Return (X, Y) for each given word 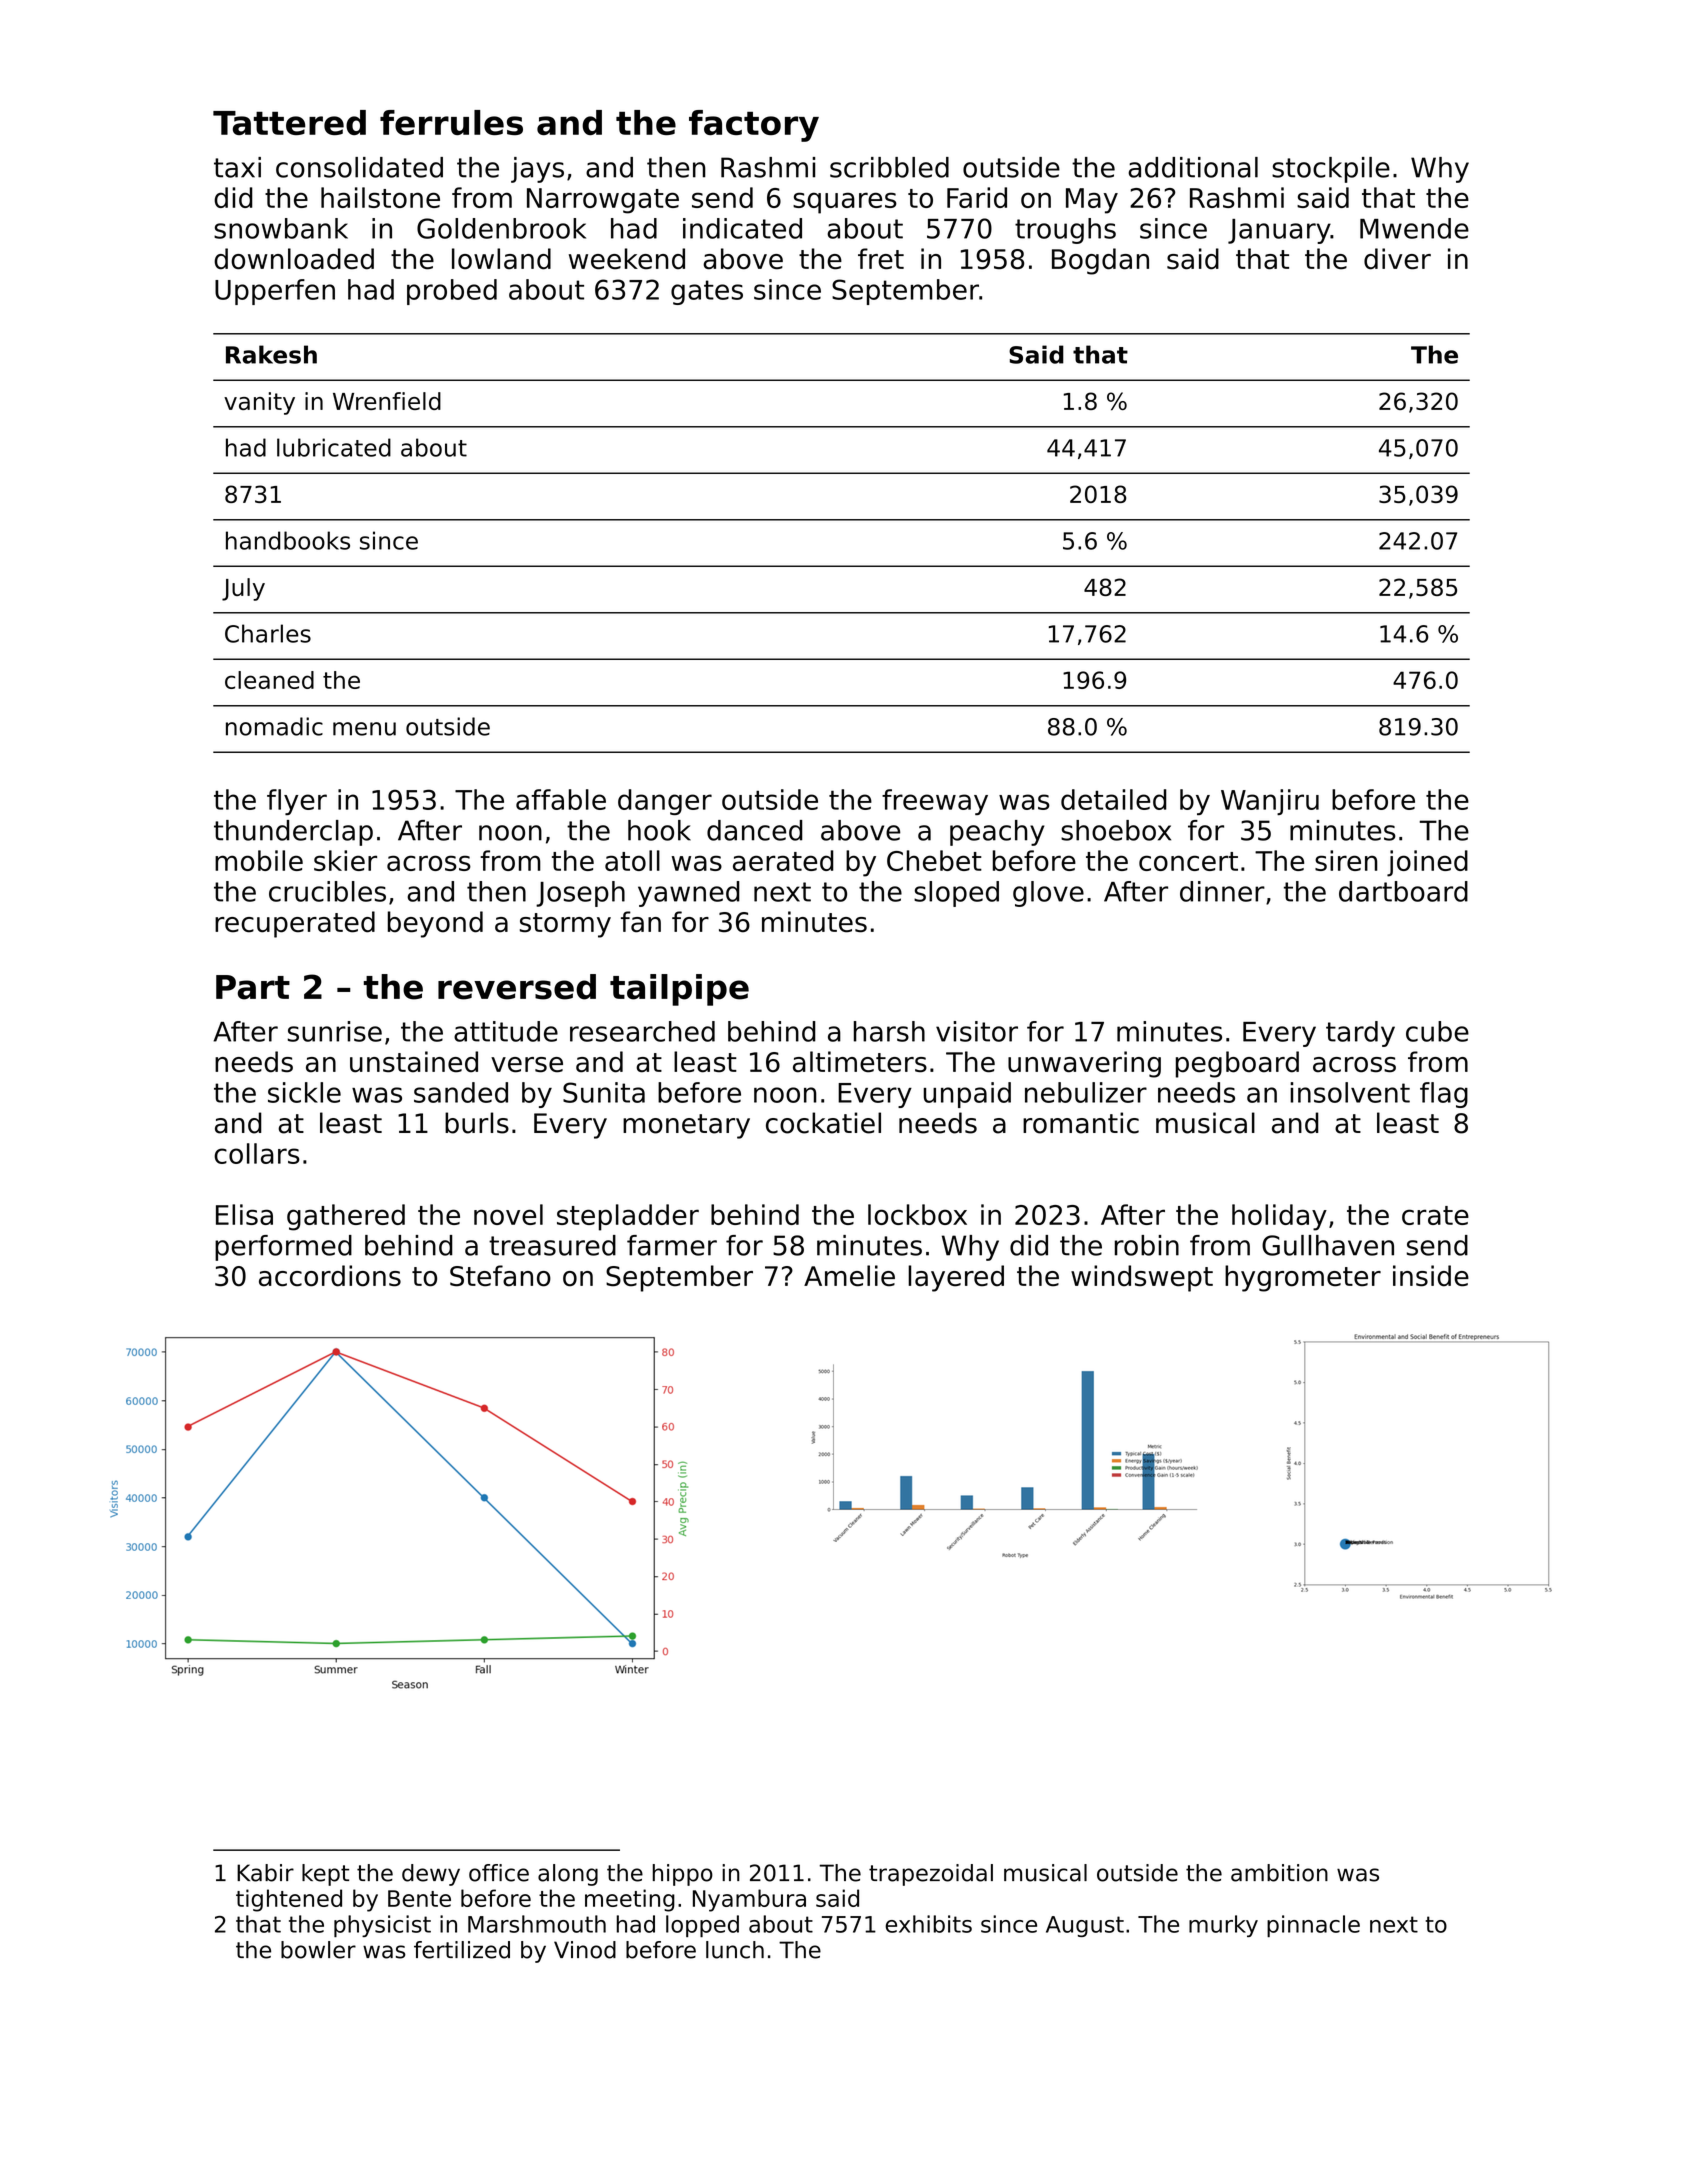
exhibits (928, 1924)
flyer (297, 802)
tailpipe (679, 990)
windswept (1142, 1278)
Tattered (289, 122)
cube (1437, 1031)
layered (956, 1278)
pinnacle (1313, 1926)
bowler (318, 1950)
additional (1193, 167)
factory (754, 126)
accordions (330, 1276)
